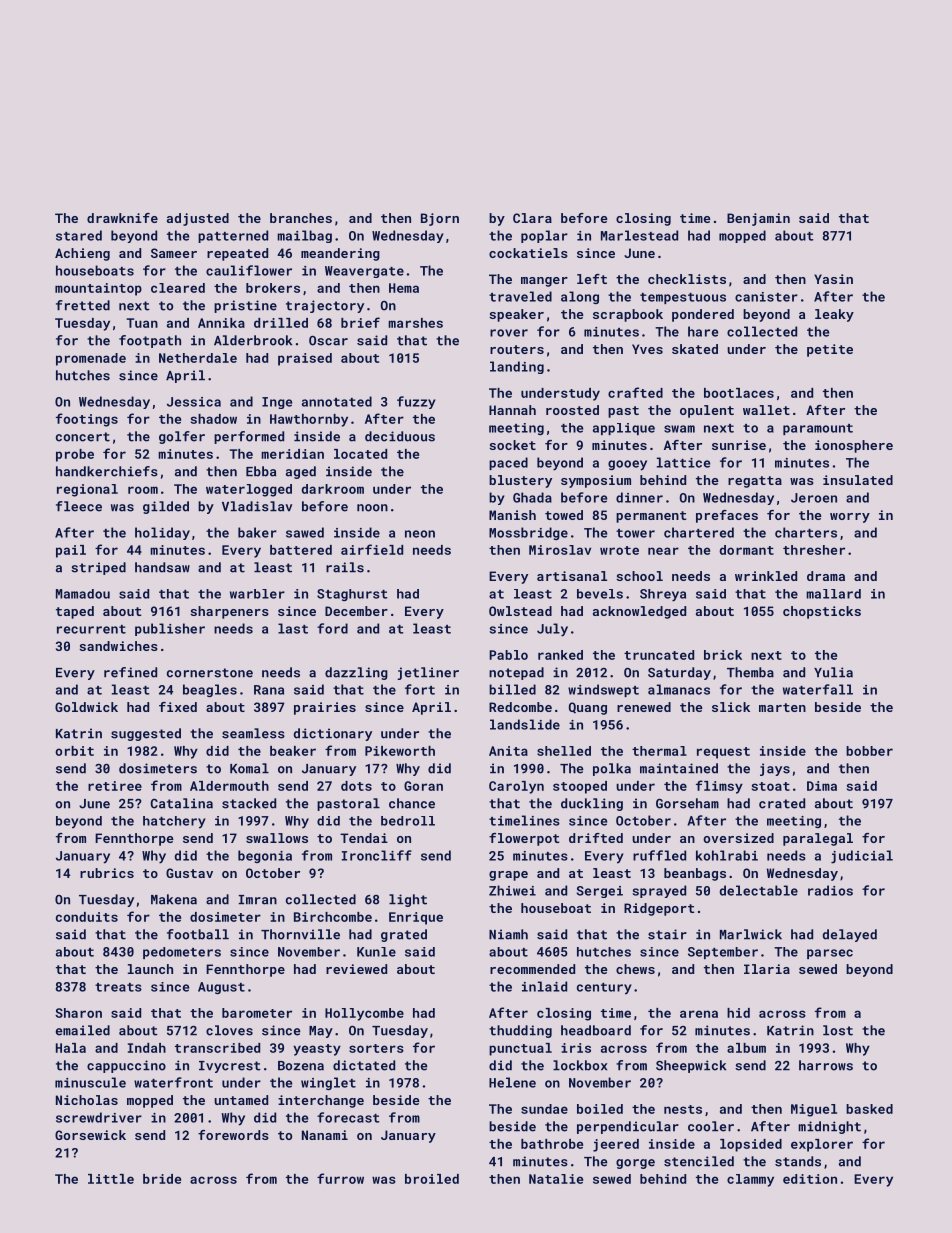 The width and height of the image is (952, 1233). What do you see at coordinates (178, 288) in the image?
I see `cleared` at bounding box center [178, 288].
